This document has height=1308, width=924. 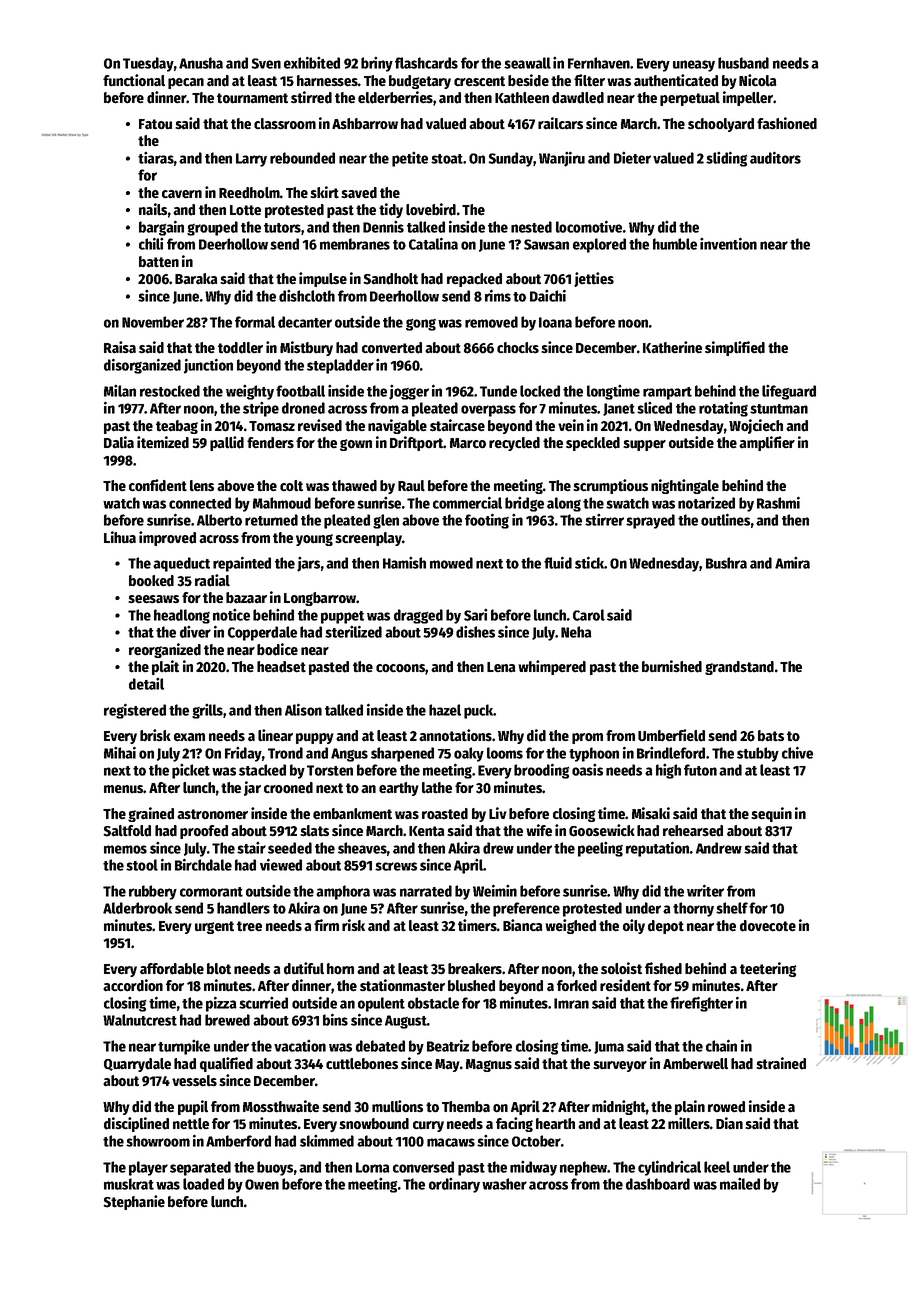 I want to click on Mahmoud, so click(x=282, y=503).
